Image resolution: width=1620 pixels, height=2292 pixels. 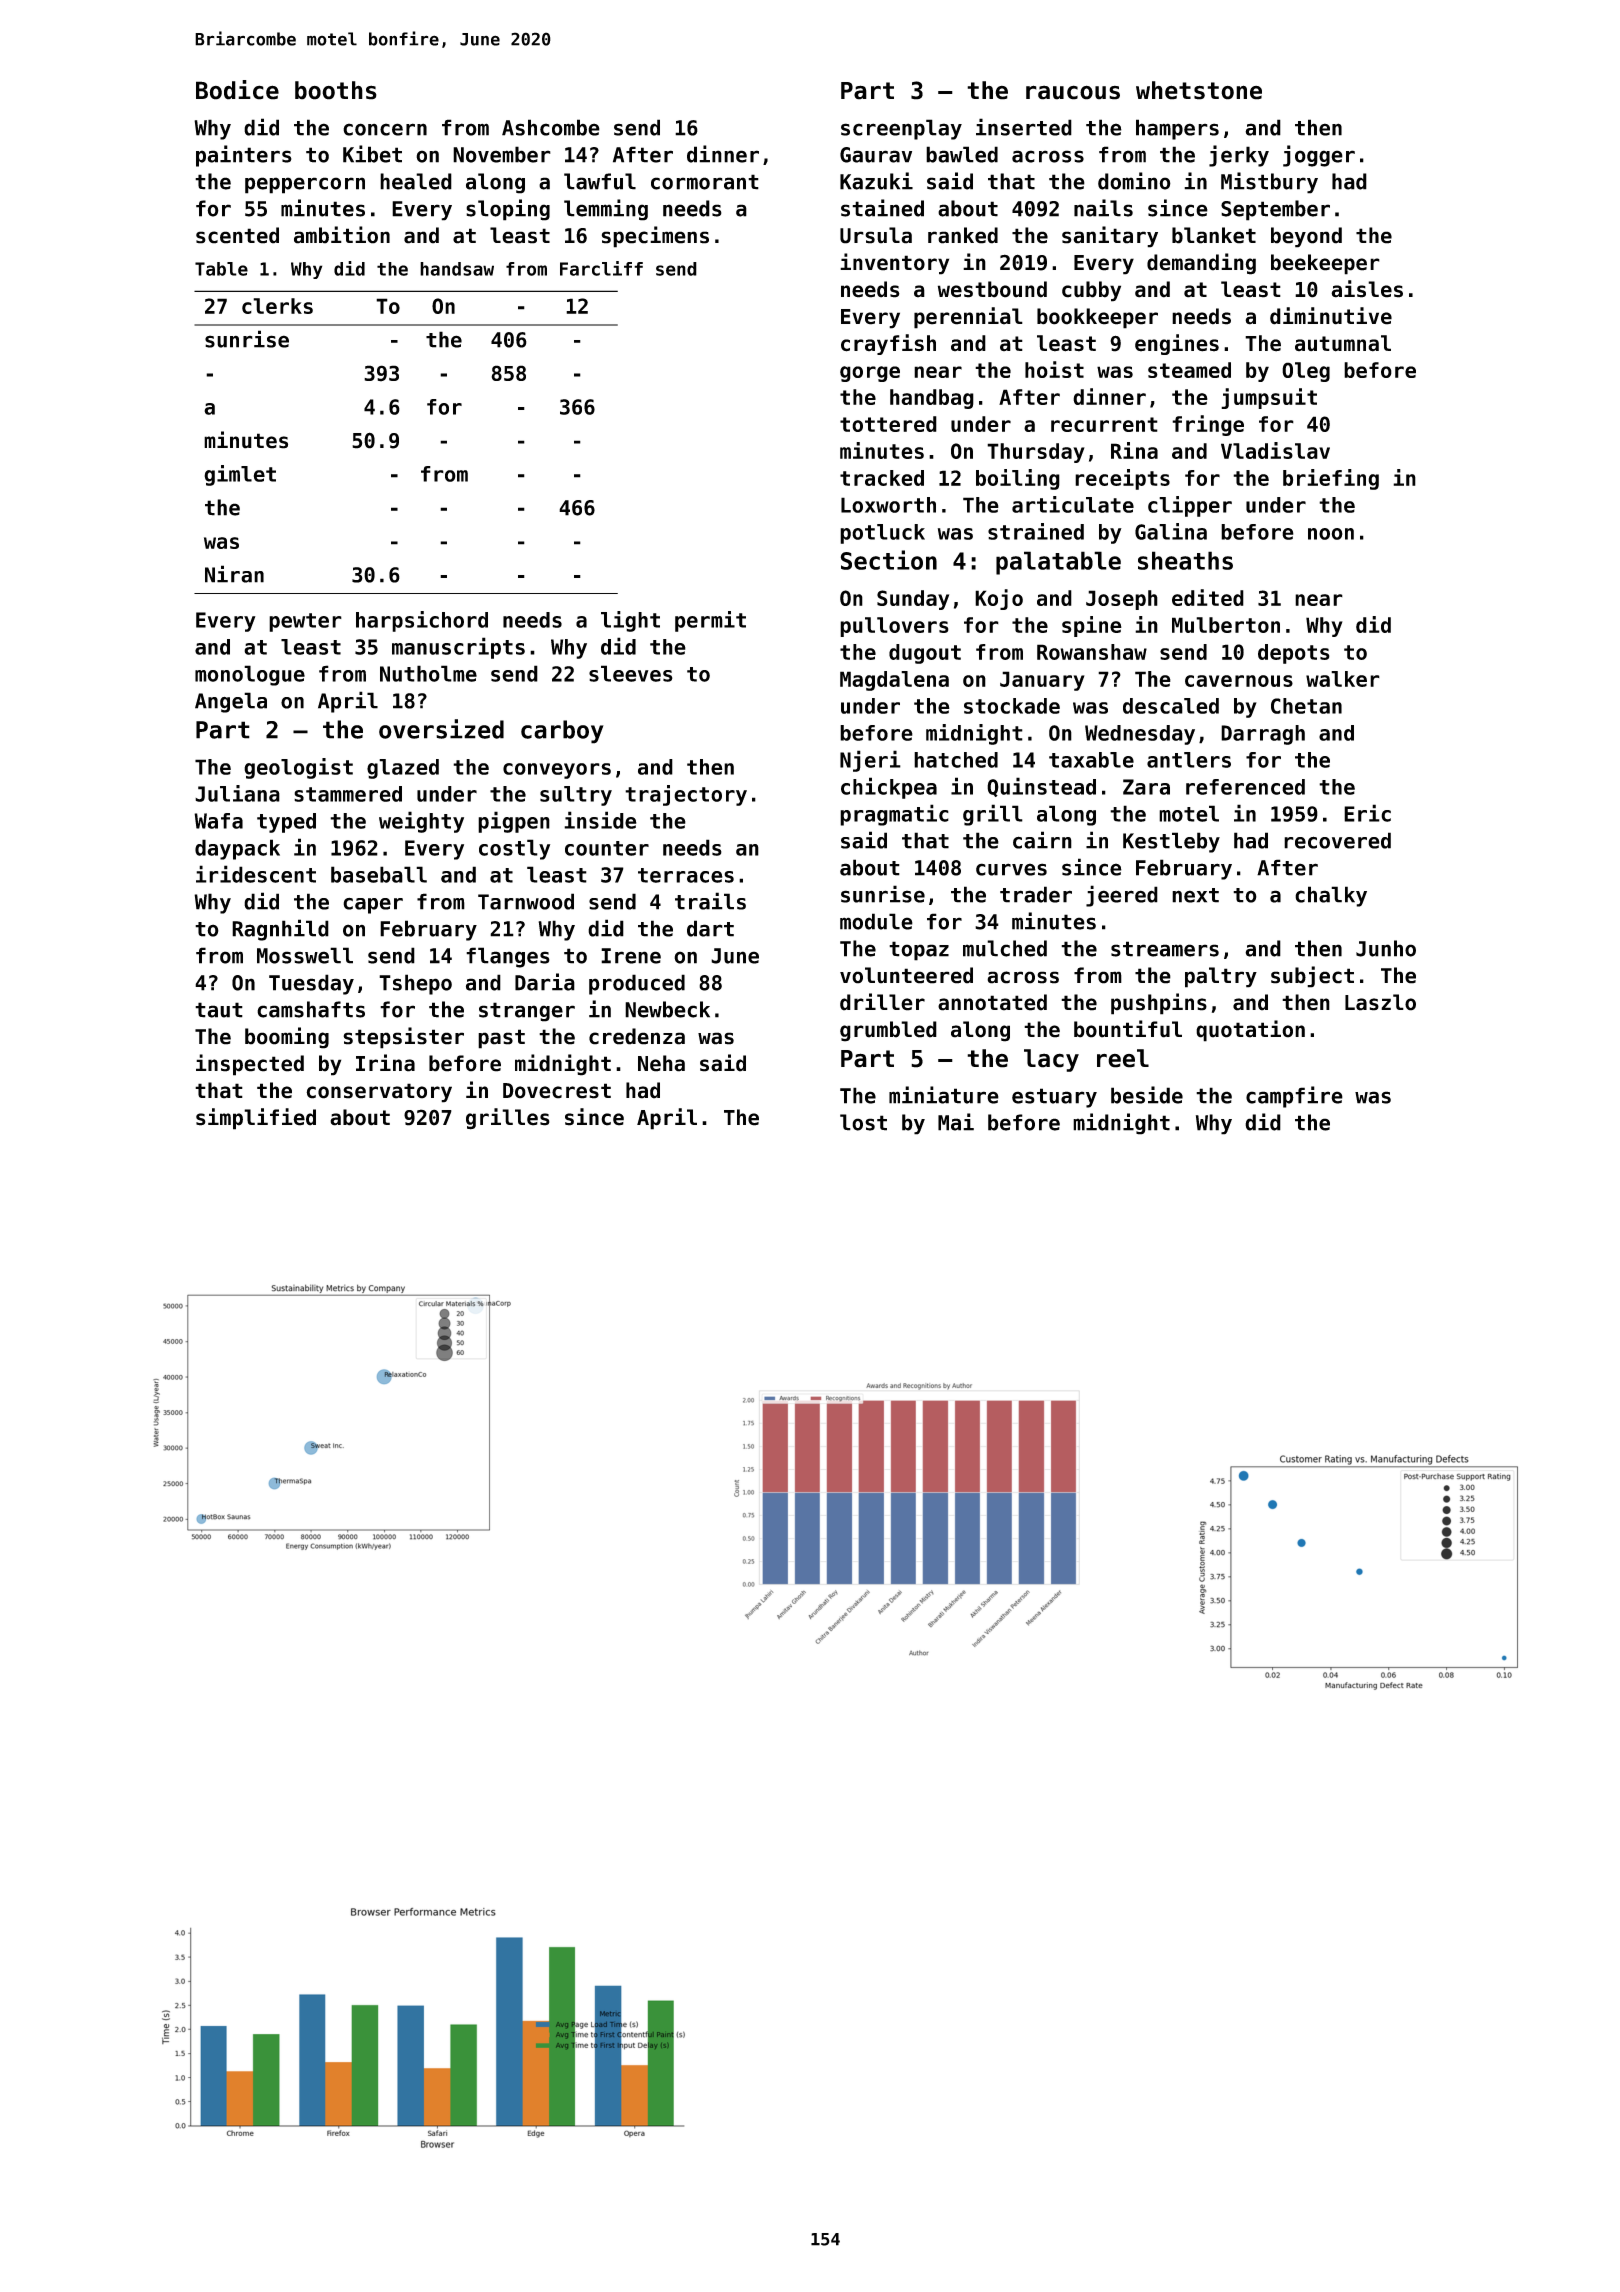 What do you see at coordinates (240, 475) in the image?
I see `gimlet` at bounding box center [240, 475].
